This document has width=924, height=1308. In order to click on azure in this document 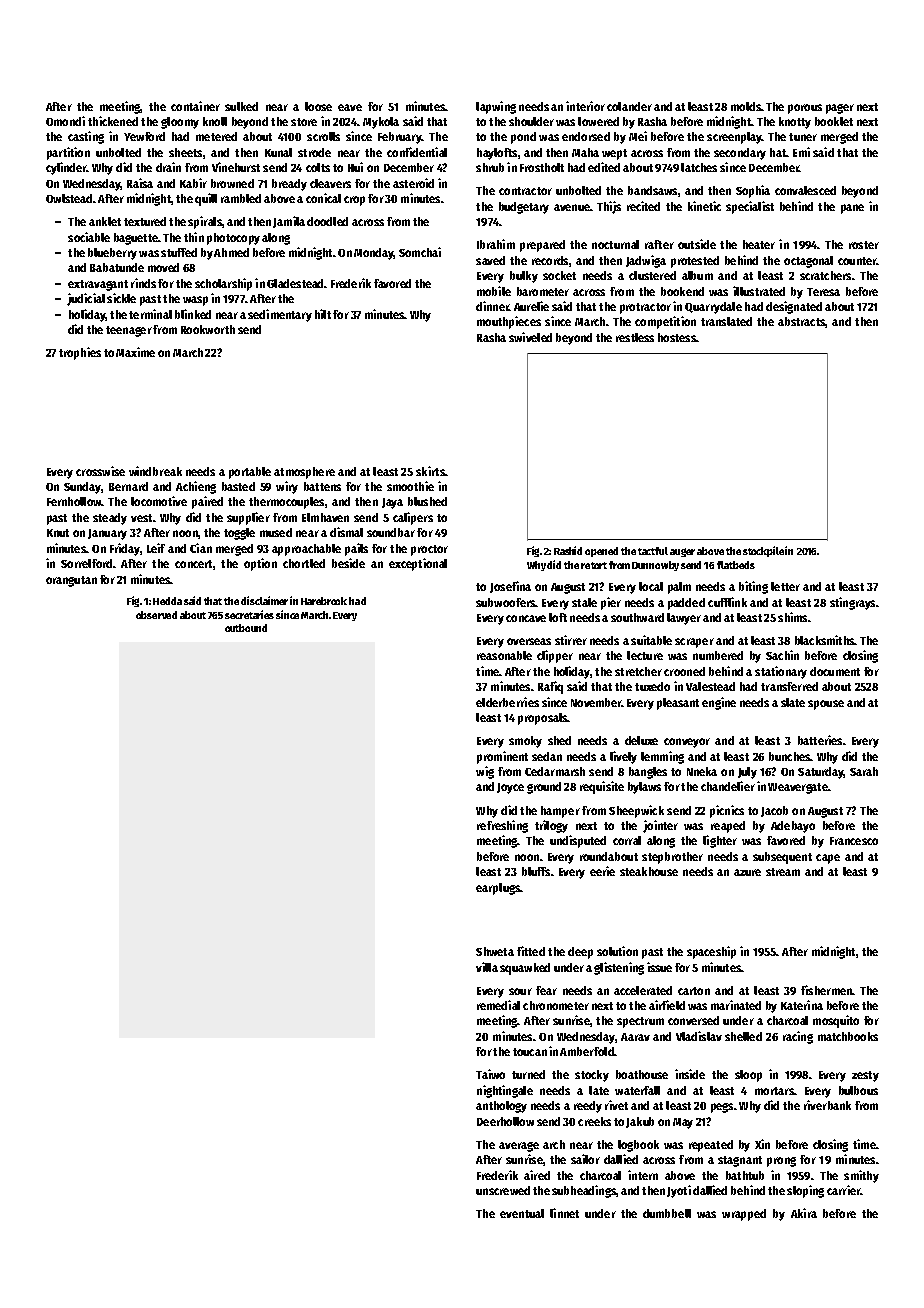, I will do `click(747, 872)`.
